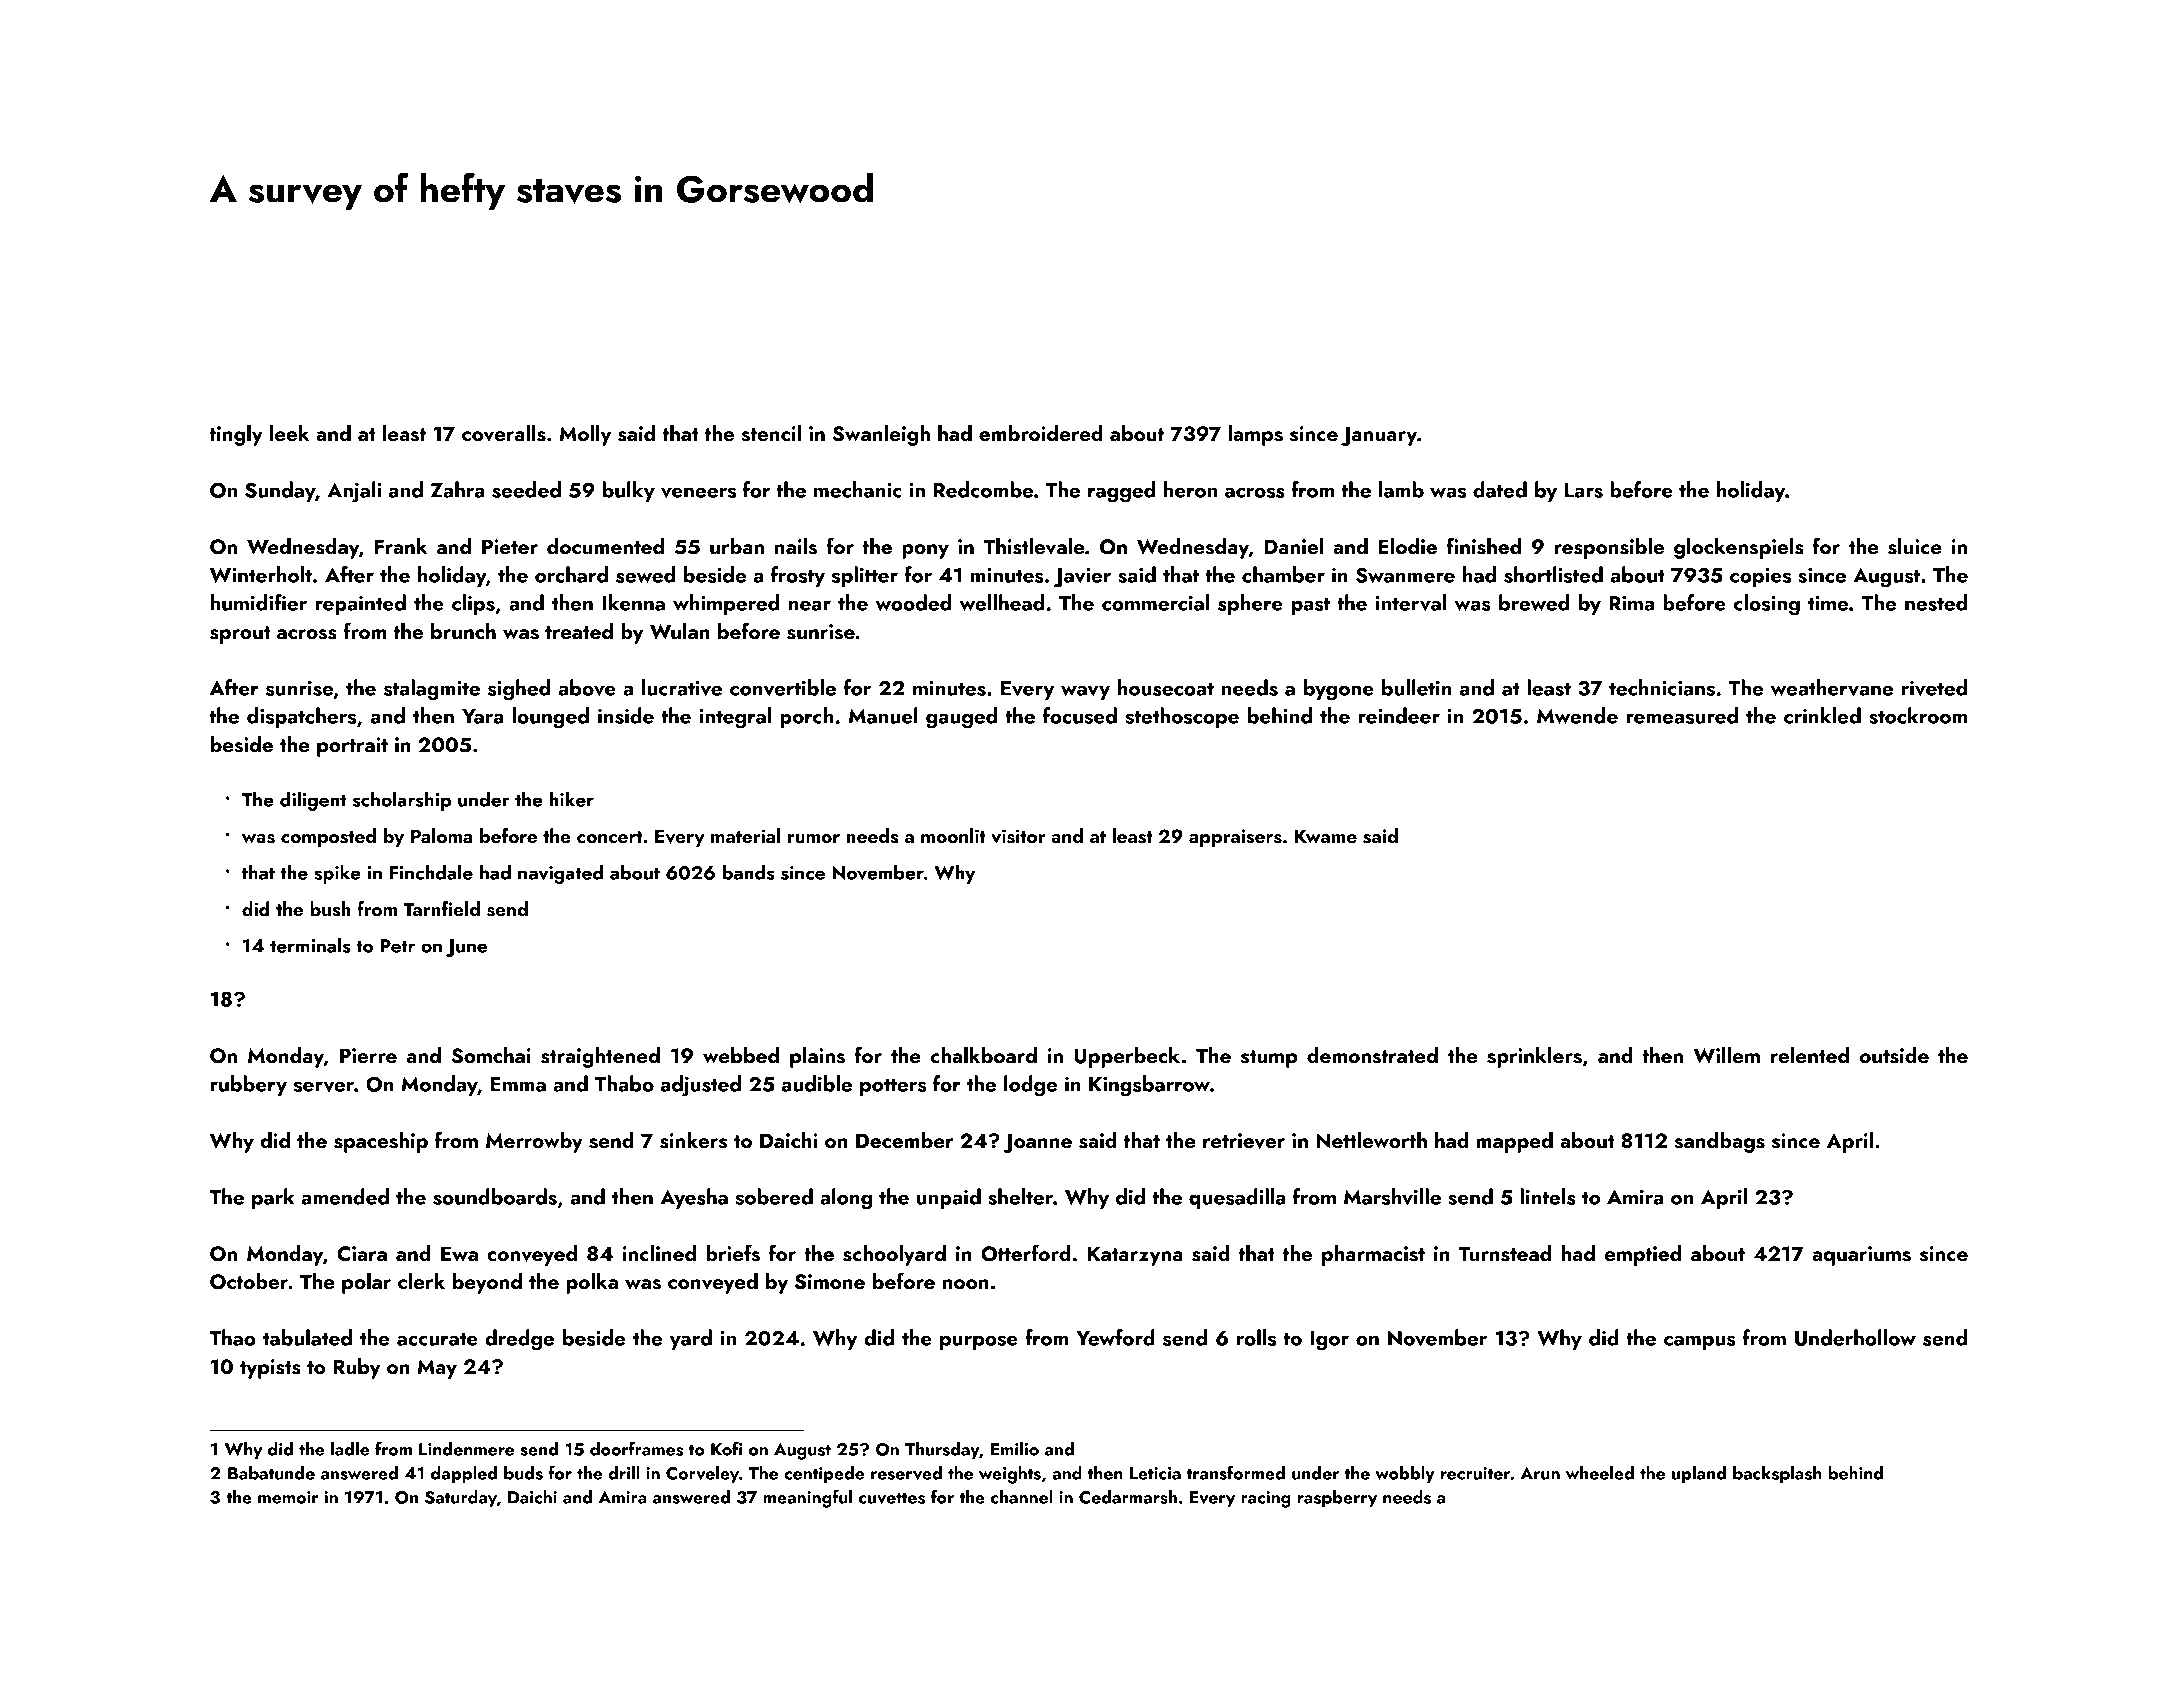  What do you see at coordinates (261, 574) in the screenshot?
I see `Winterholt` at bounding box center [261, 574].
